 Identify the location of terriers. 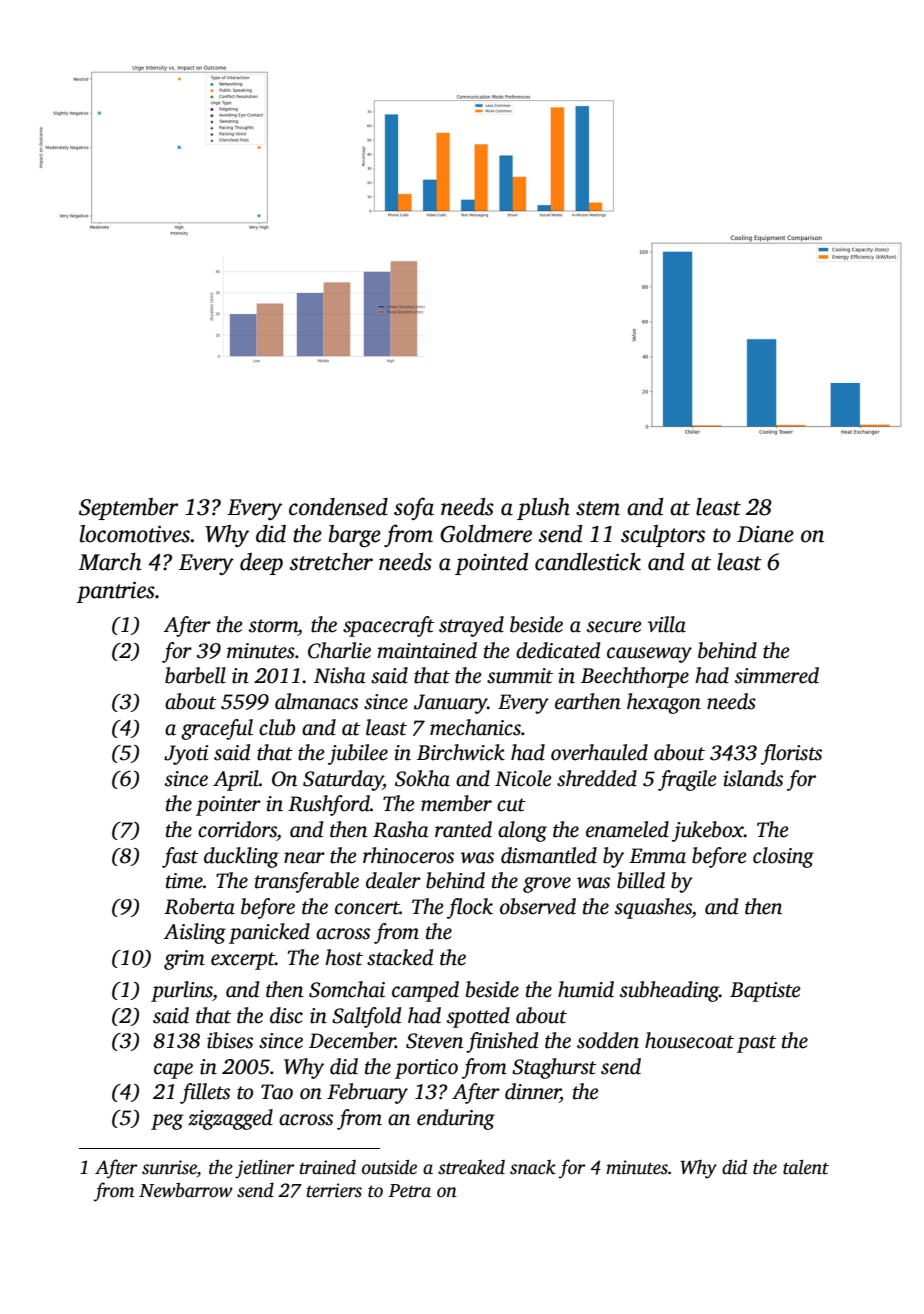
(334, 1190).
